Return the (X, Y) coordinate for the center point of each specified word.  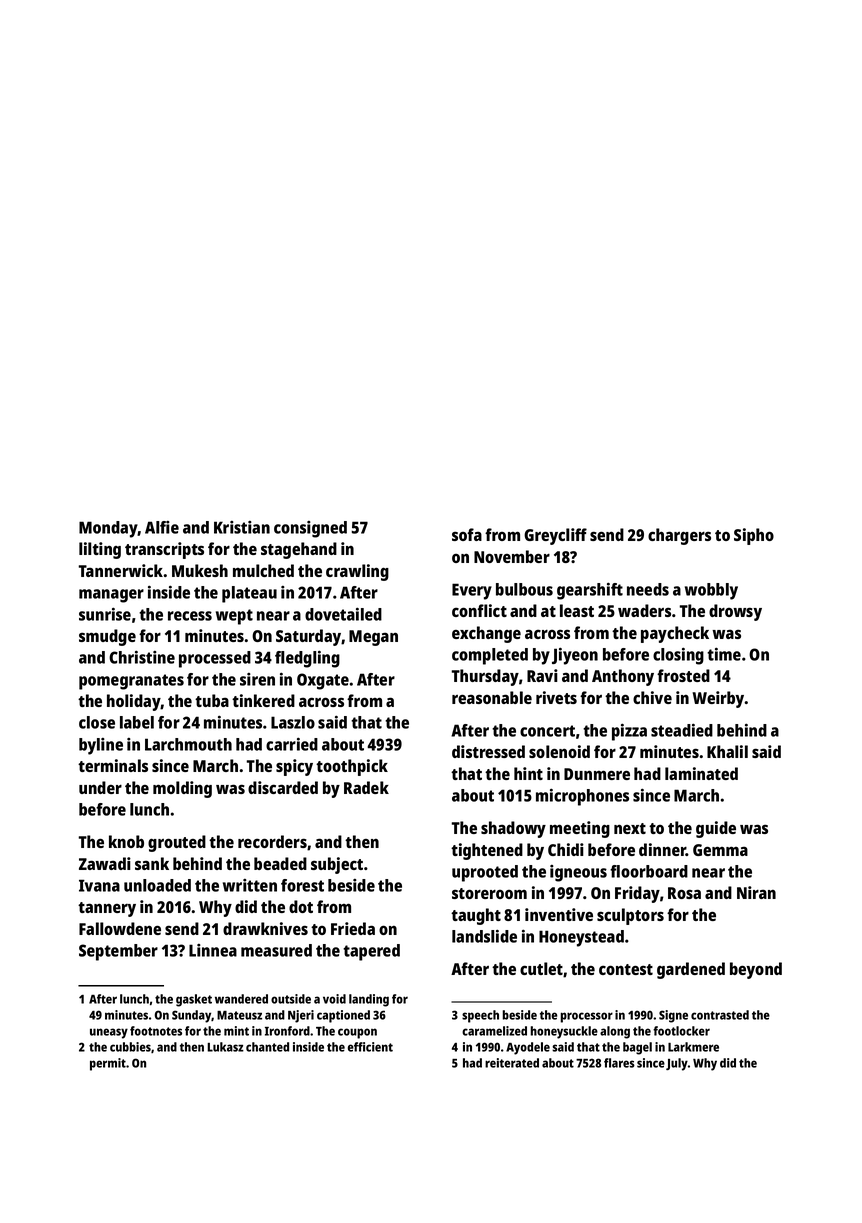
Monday (108, 529)
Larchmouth (188, 744)
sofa (467, 534)
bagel (637, 1048)
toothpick (352, 767)
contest (626, 969)
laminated (701, 773)
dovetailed (343, 614)
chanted (267, 1047)
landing (369, 1000)
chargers (679, 536)
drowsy (735, 612)
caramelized (494, 1031)
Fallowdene (120, 928)
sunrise (105, 614)
